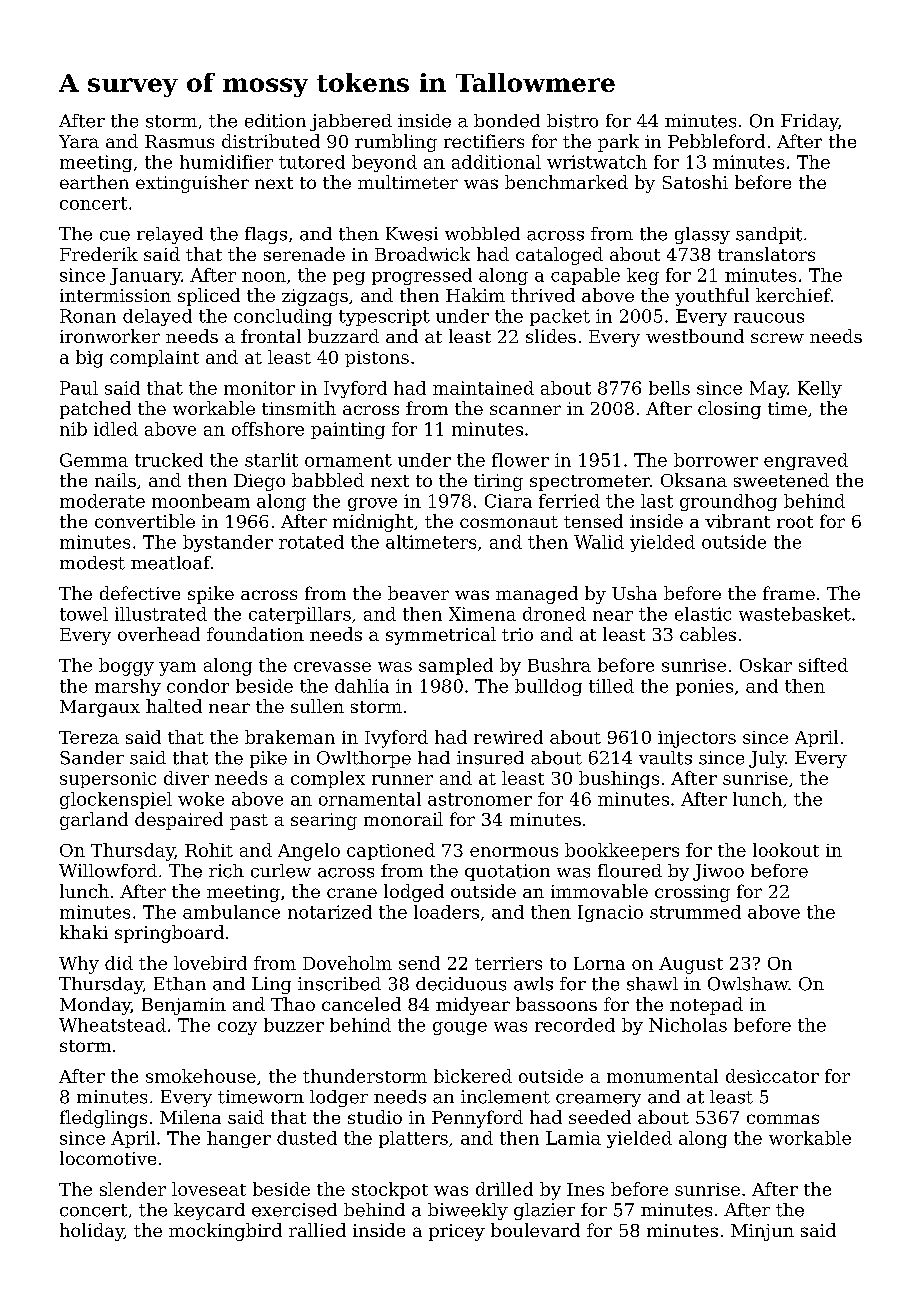  I want to click on holiday, so click(92, 1232).
